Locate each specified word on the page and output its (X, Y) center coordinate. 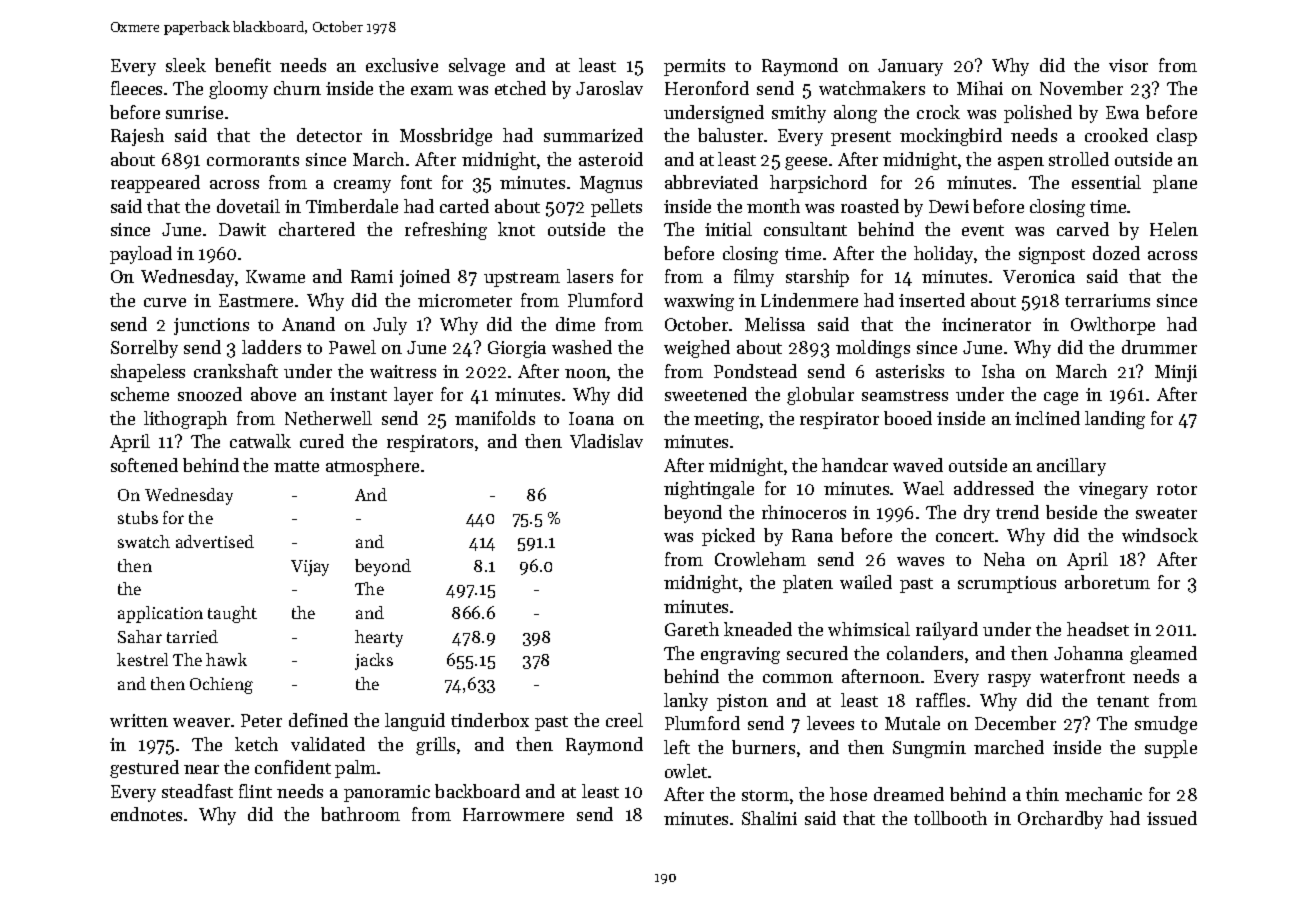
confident (293, 767)
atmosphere (372, 467)
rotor (1177, 489)
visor (1128, 65)
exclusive (402, 65)
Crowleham (760, 559)
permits (694, 67)
